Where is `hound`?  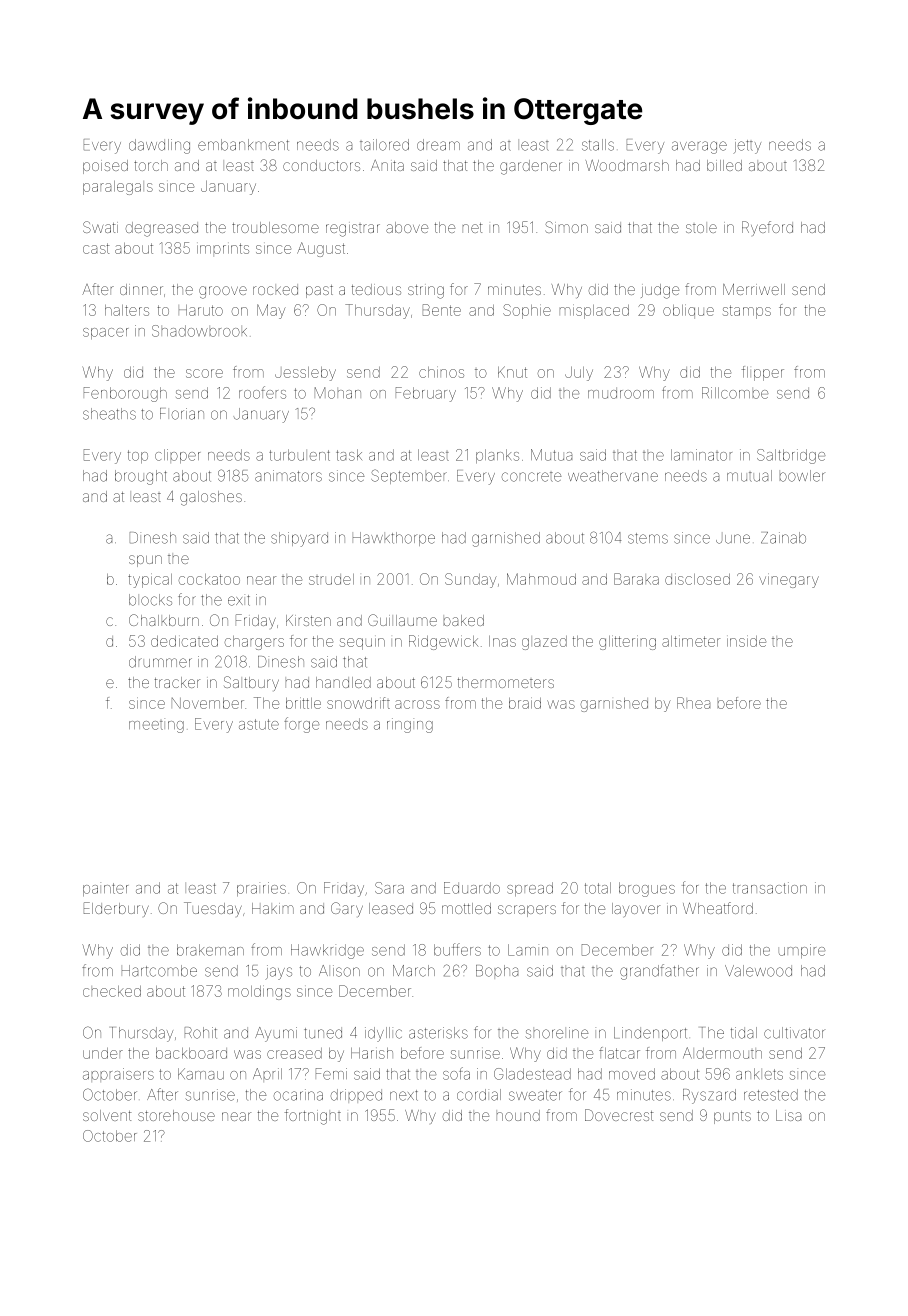 hound is located at coordinates (518, 1115).
